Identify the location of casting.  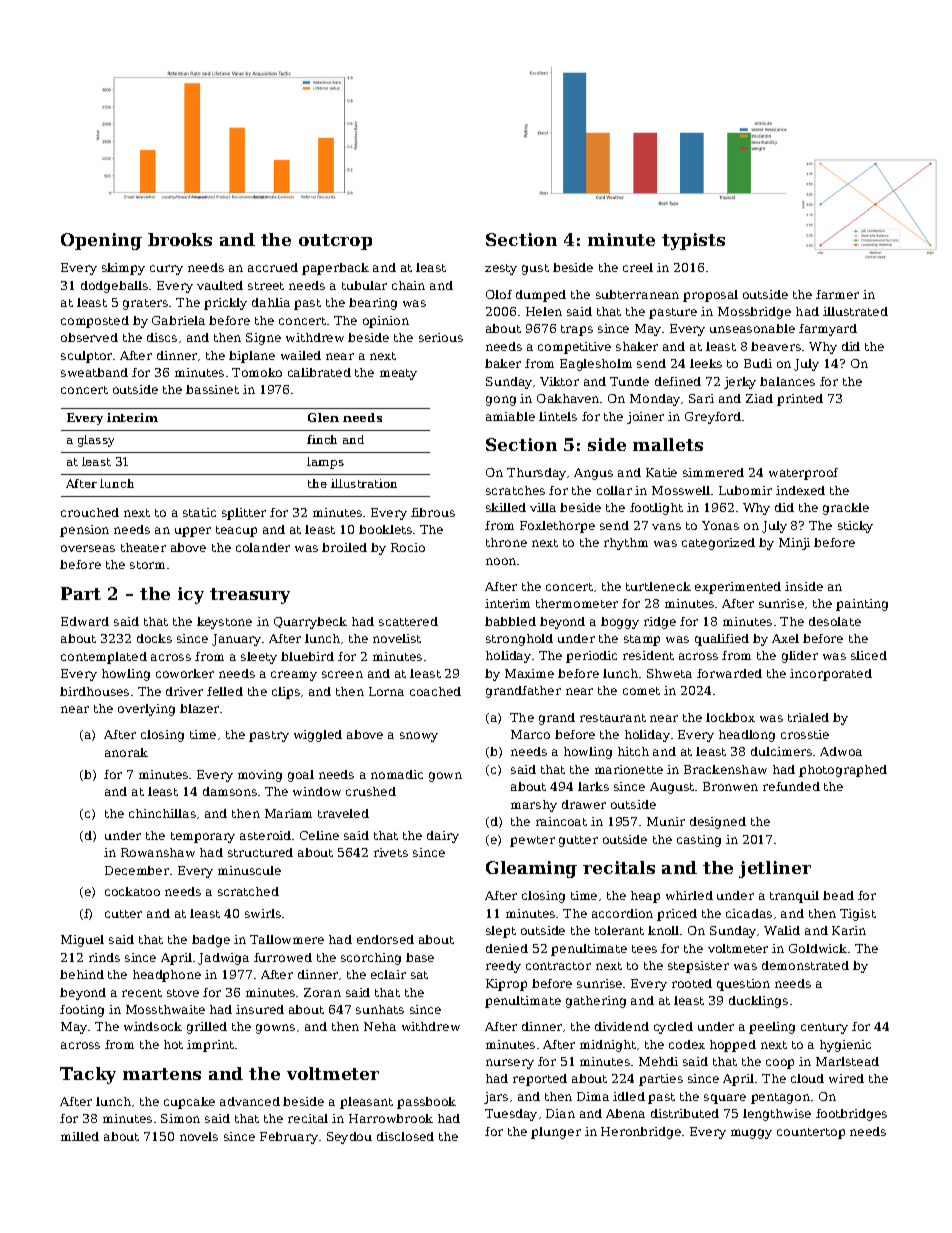
(699, 841).
